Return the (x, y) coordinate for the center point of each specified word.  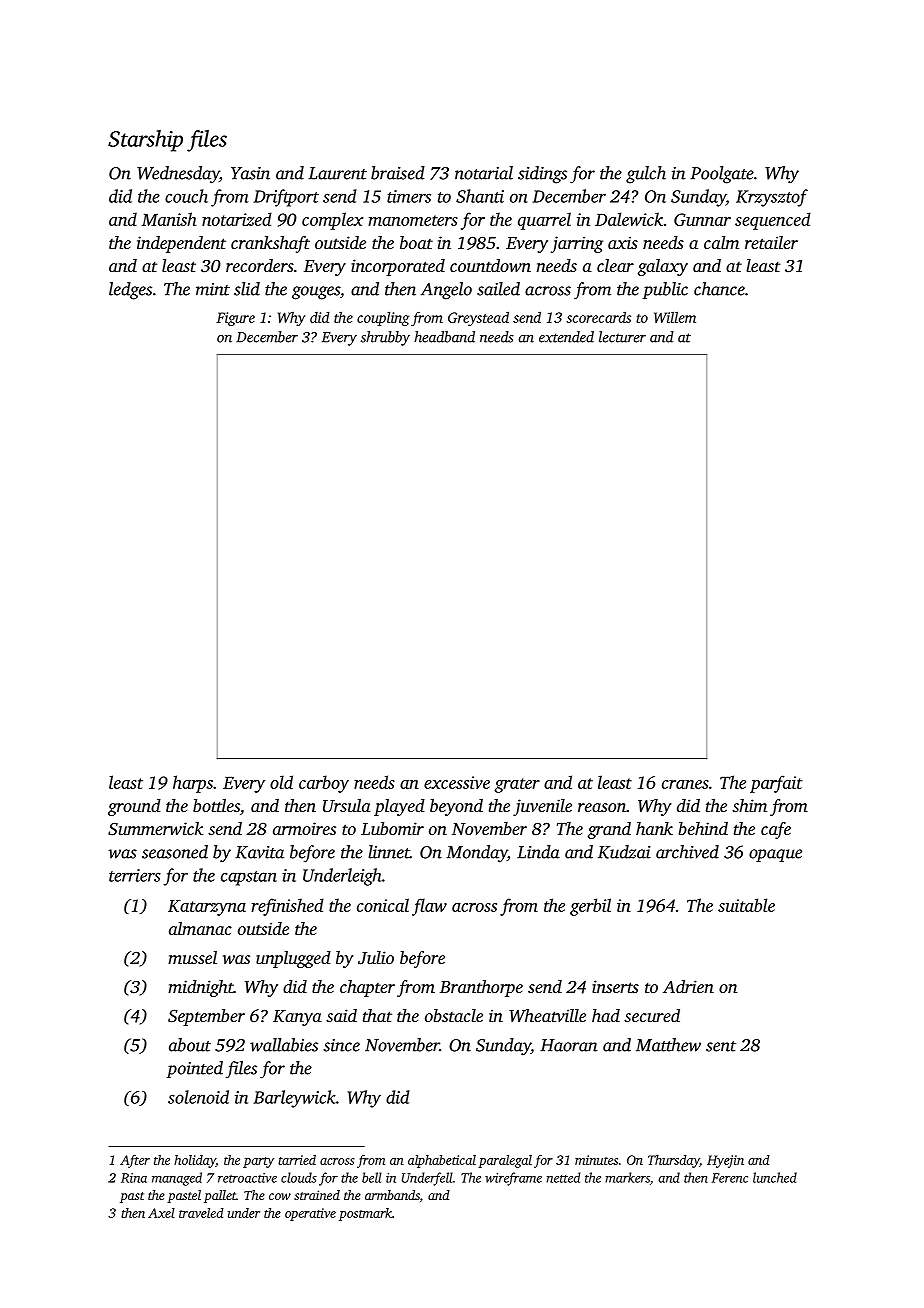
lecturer (622, 337)
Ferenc (730, 1178)
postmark (365, 1214)
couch (186, 196)
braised (398, 173)
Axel (161, 1213)
